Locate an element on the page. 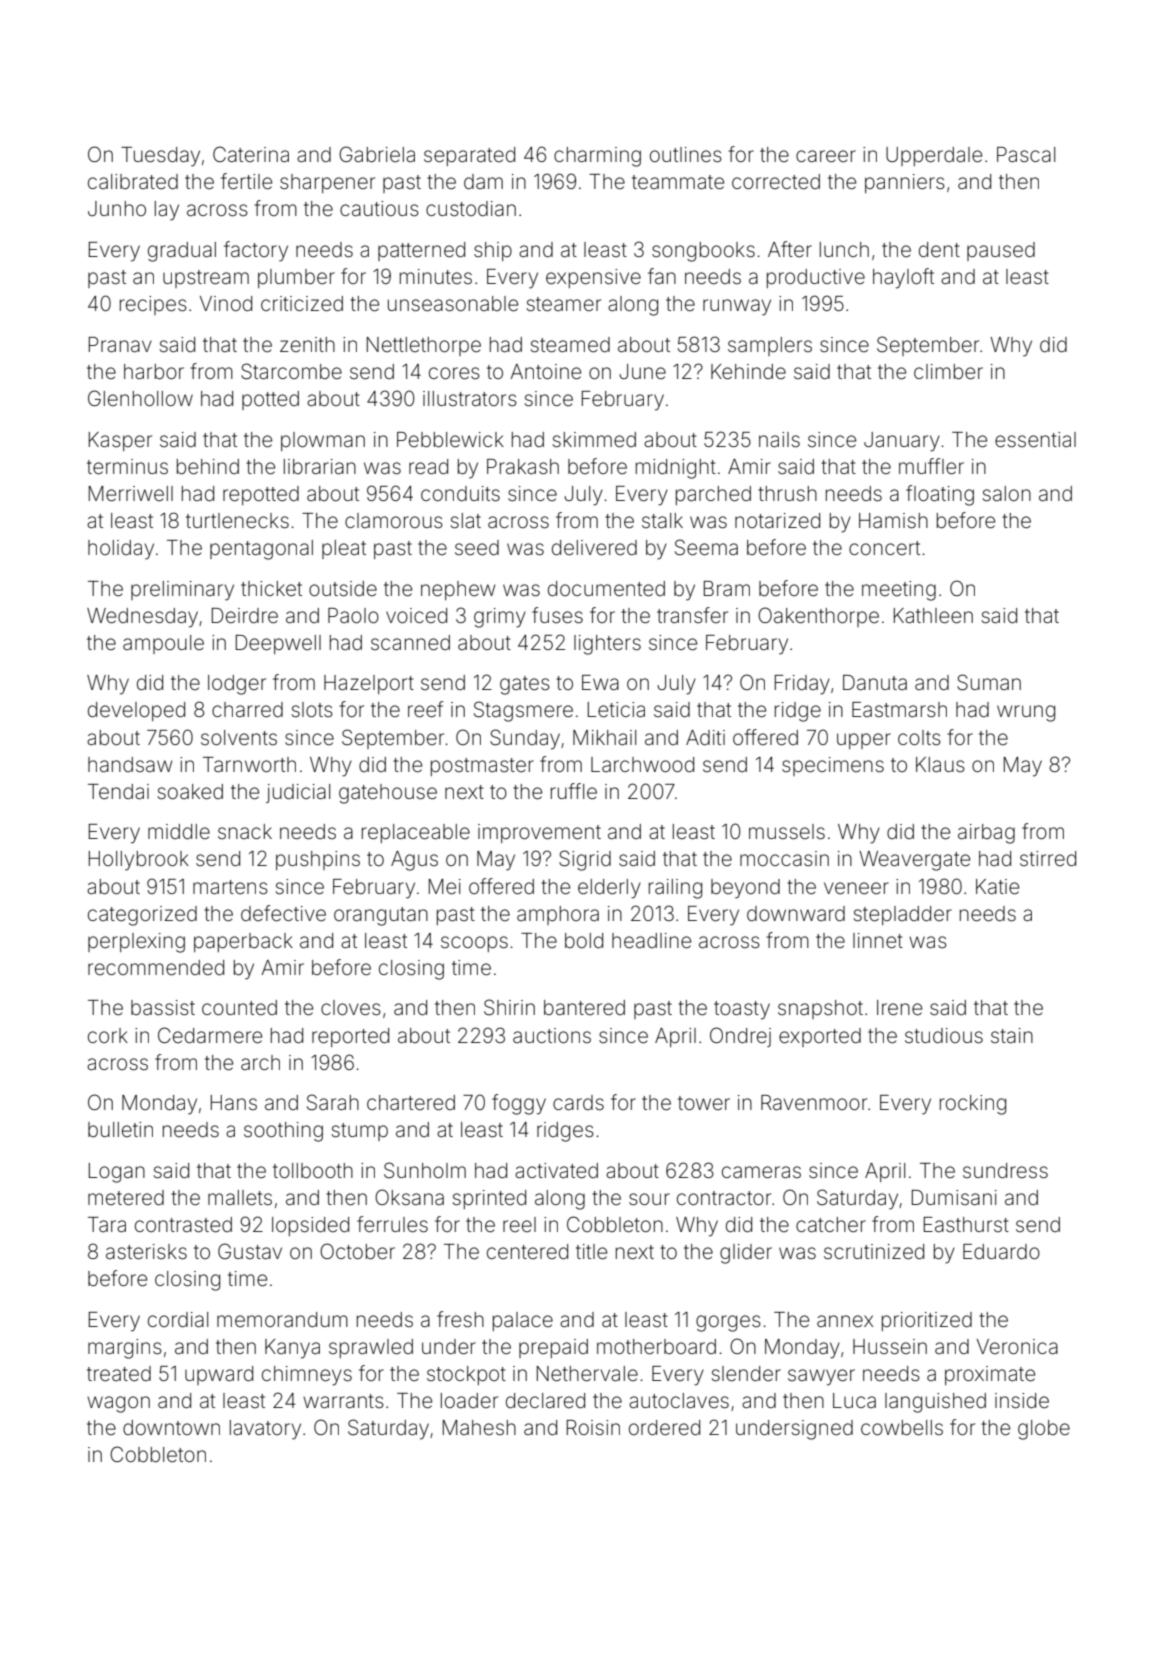 The width and height of the image is (1165, 1654). expensive is located at coordinates (593, 278).
